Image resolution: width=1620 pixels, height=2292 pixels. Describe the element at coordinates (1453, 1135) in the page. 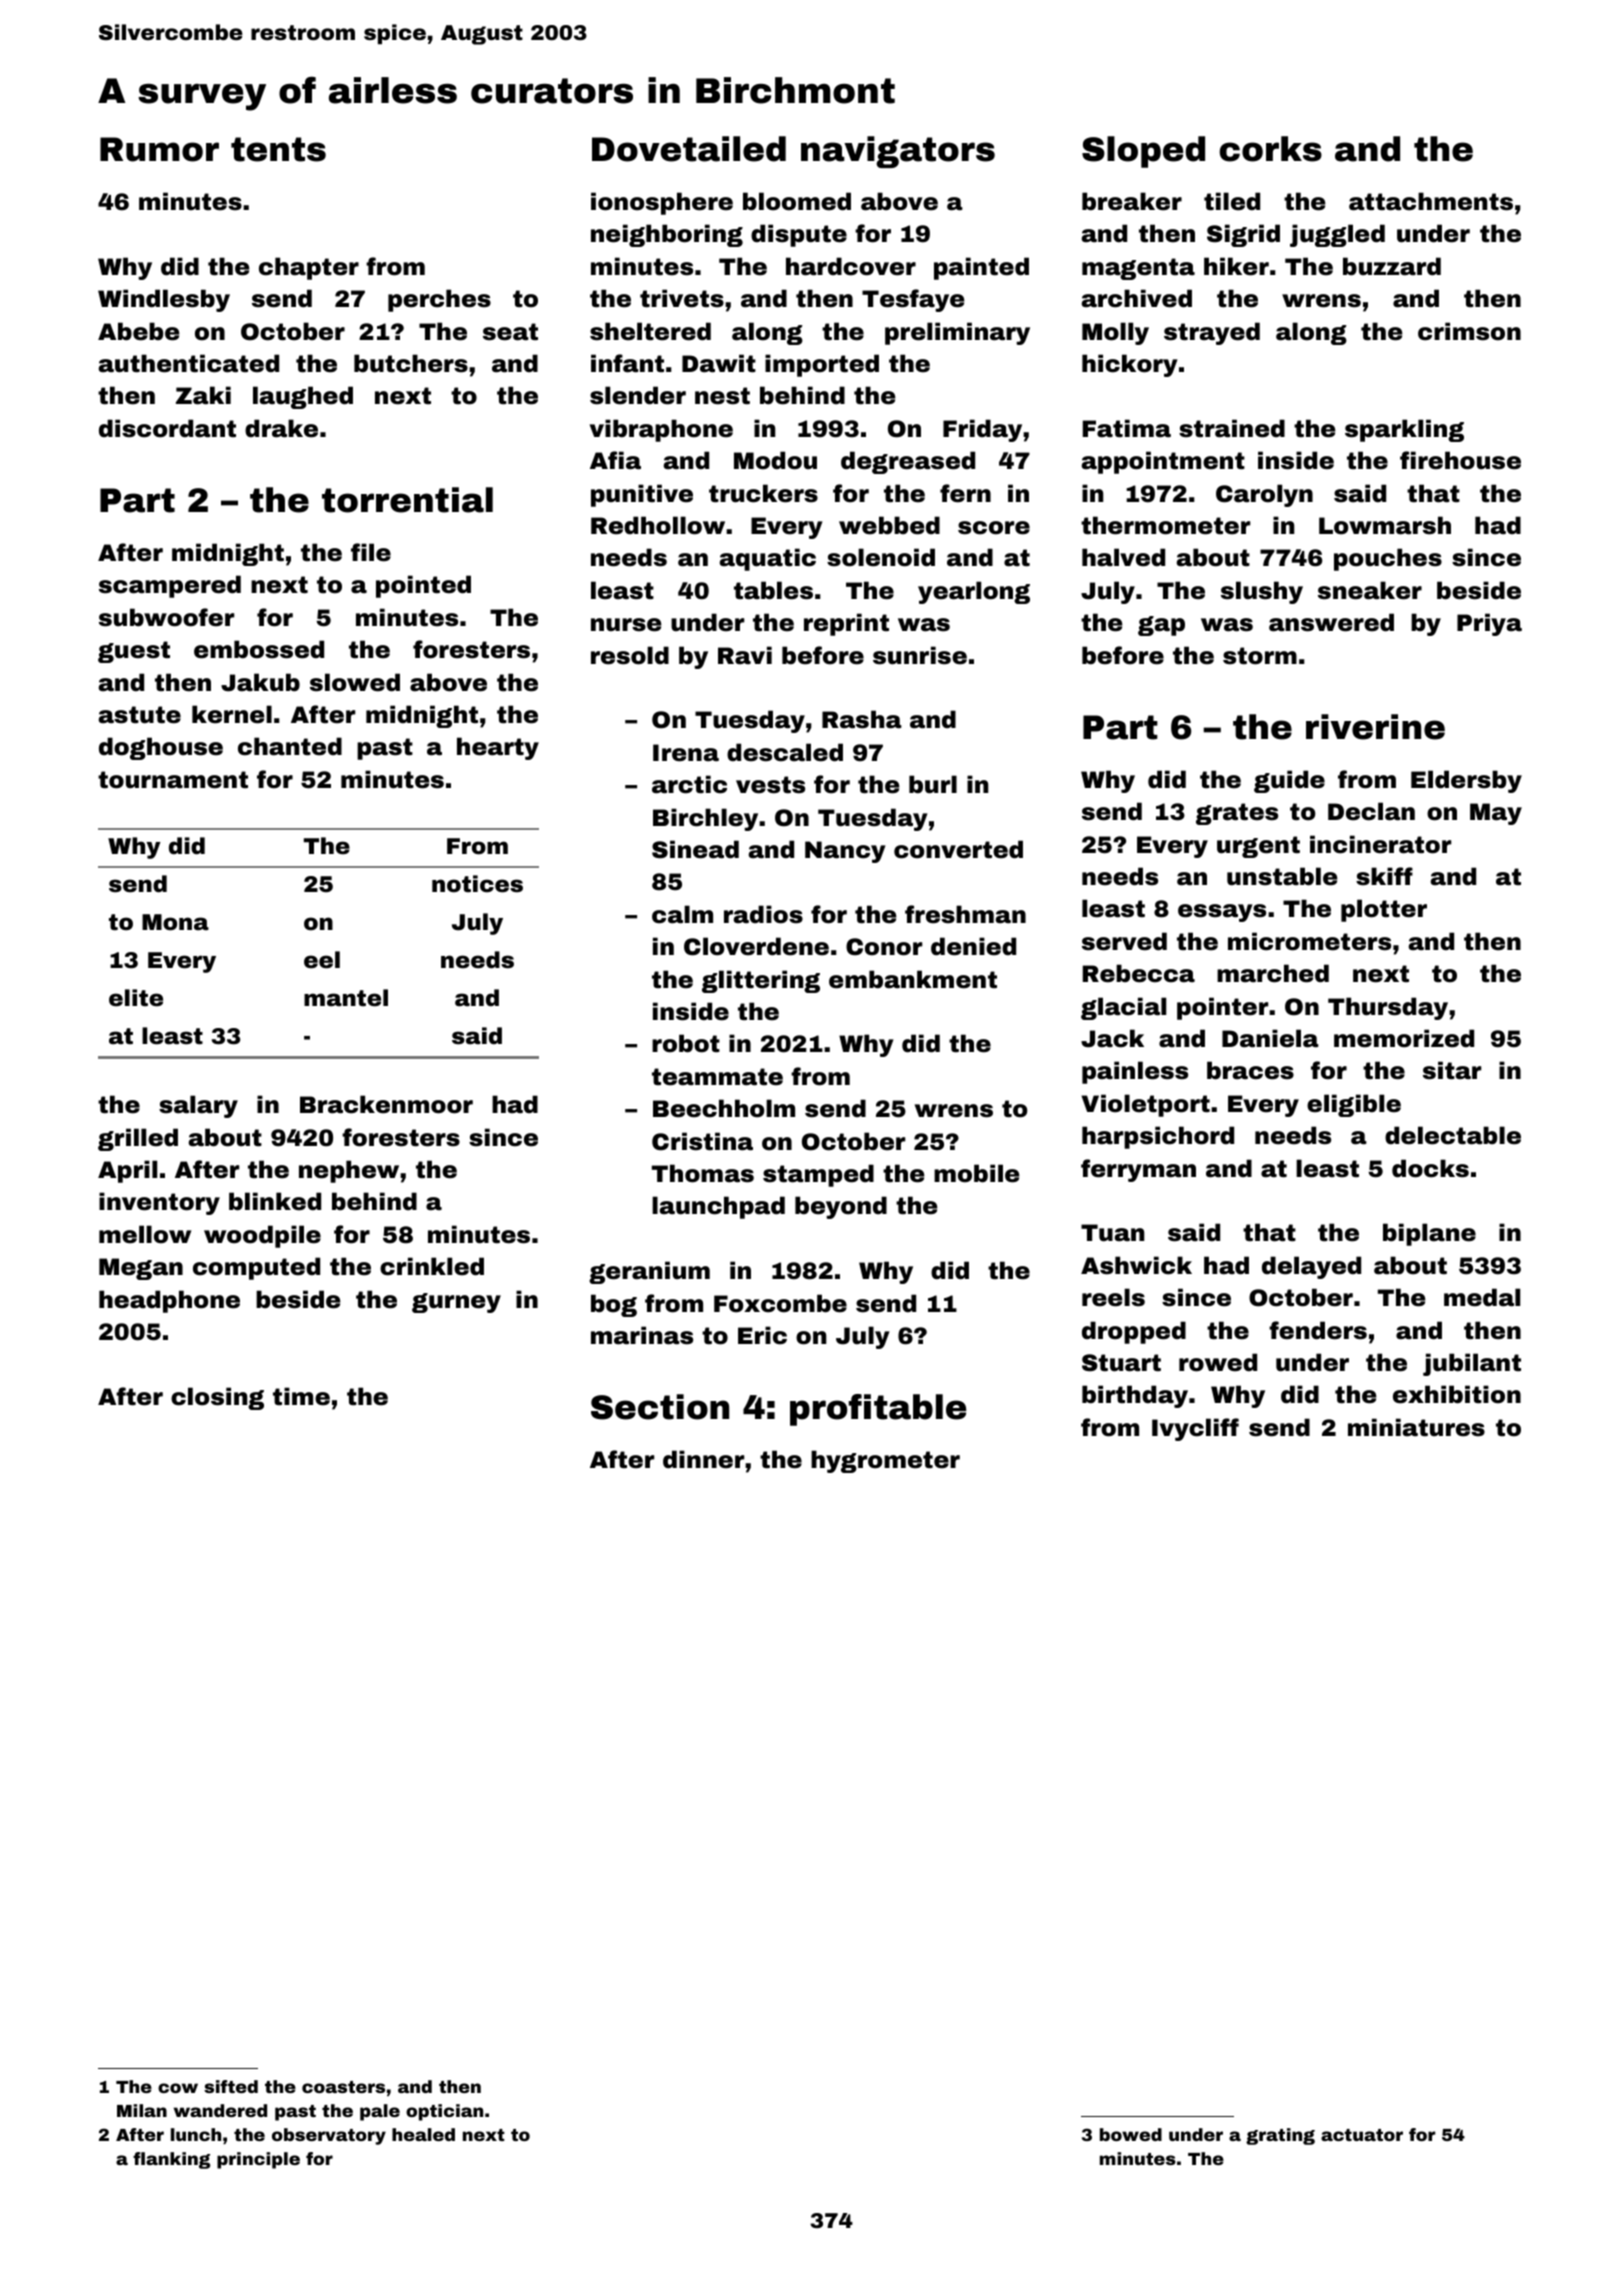

I see `delectable` at that location.
